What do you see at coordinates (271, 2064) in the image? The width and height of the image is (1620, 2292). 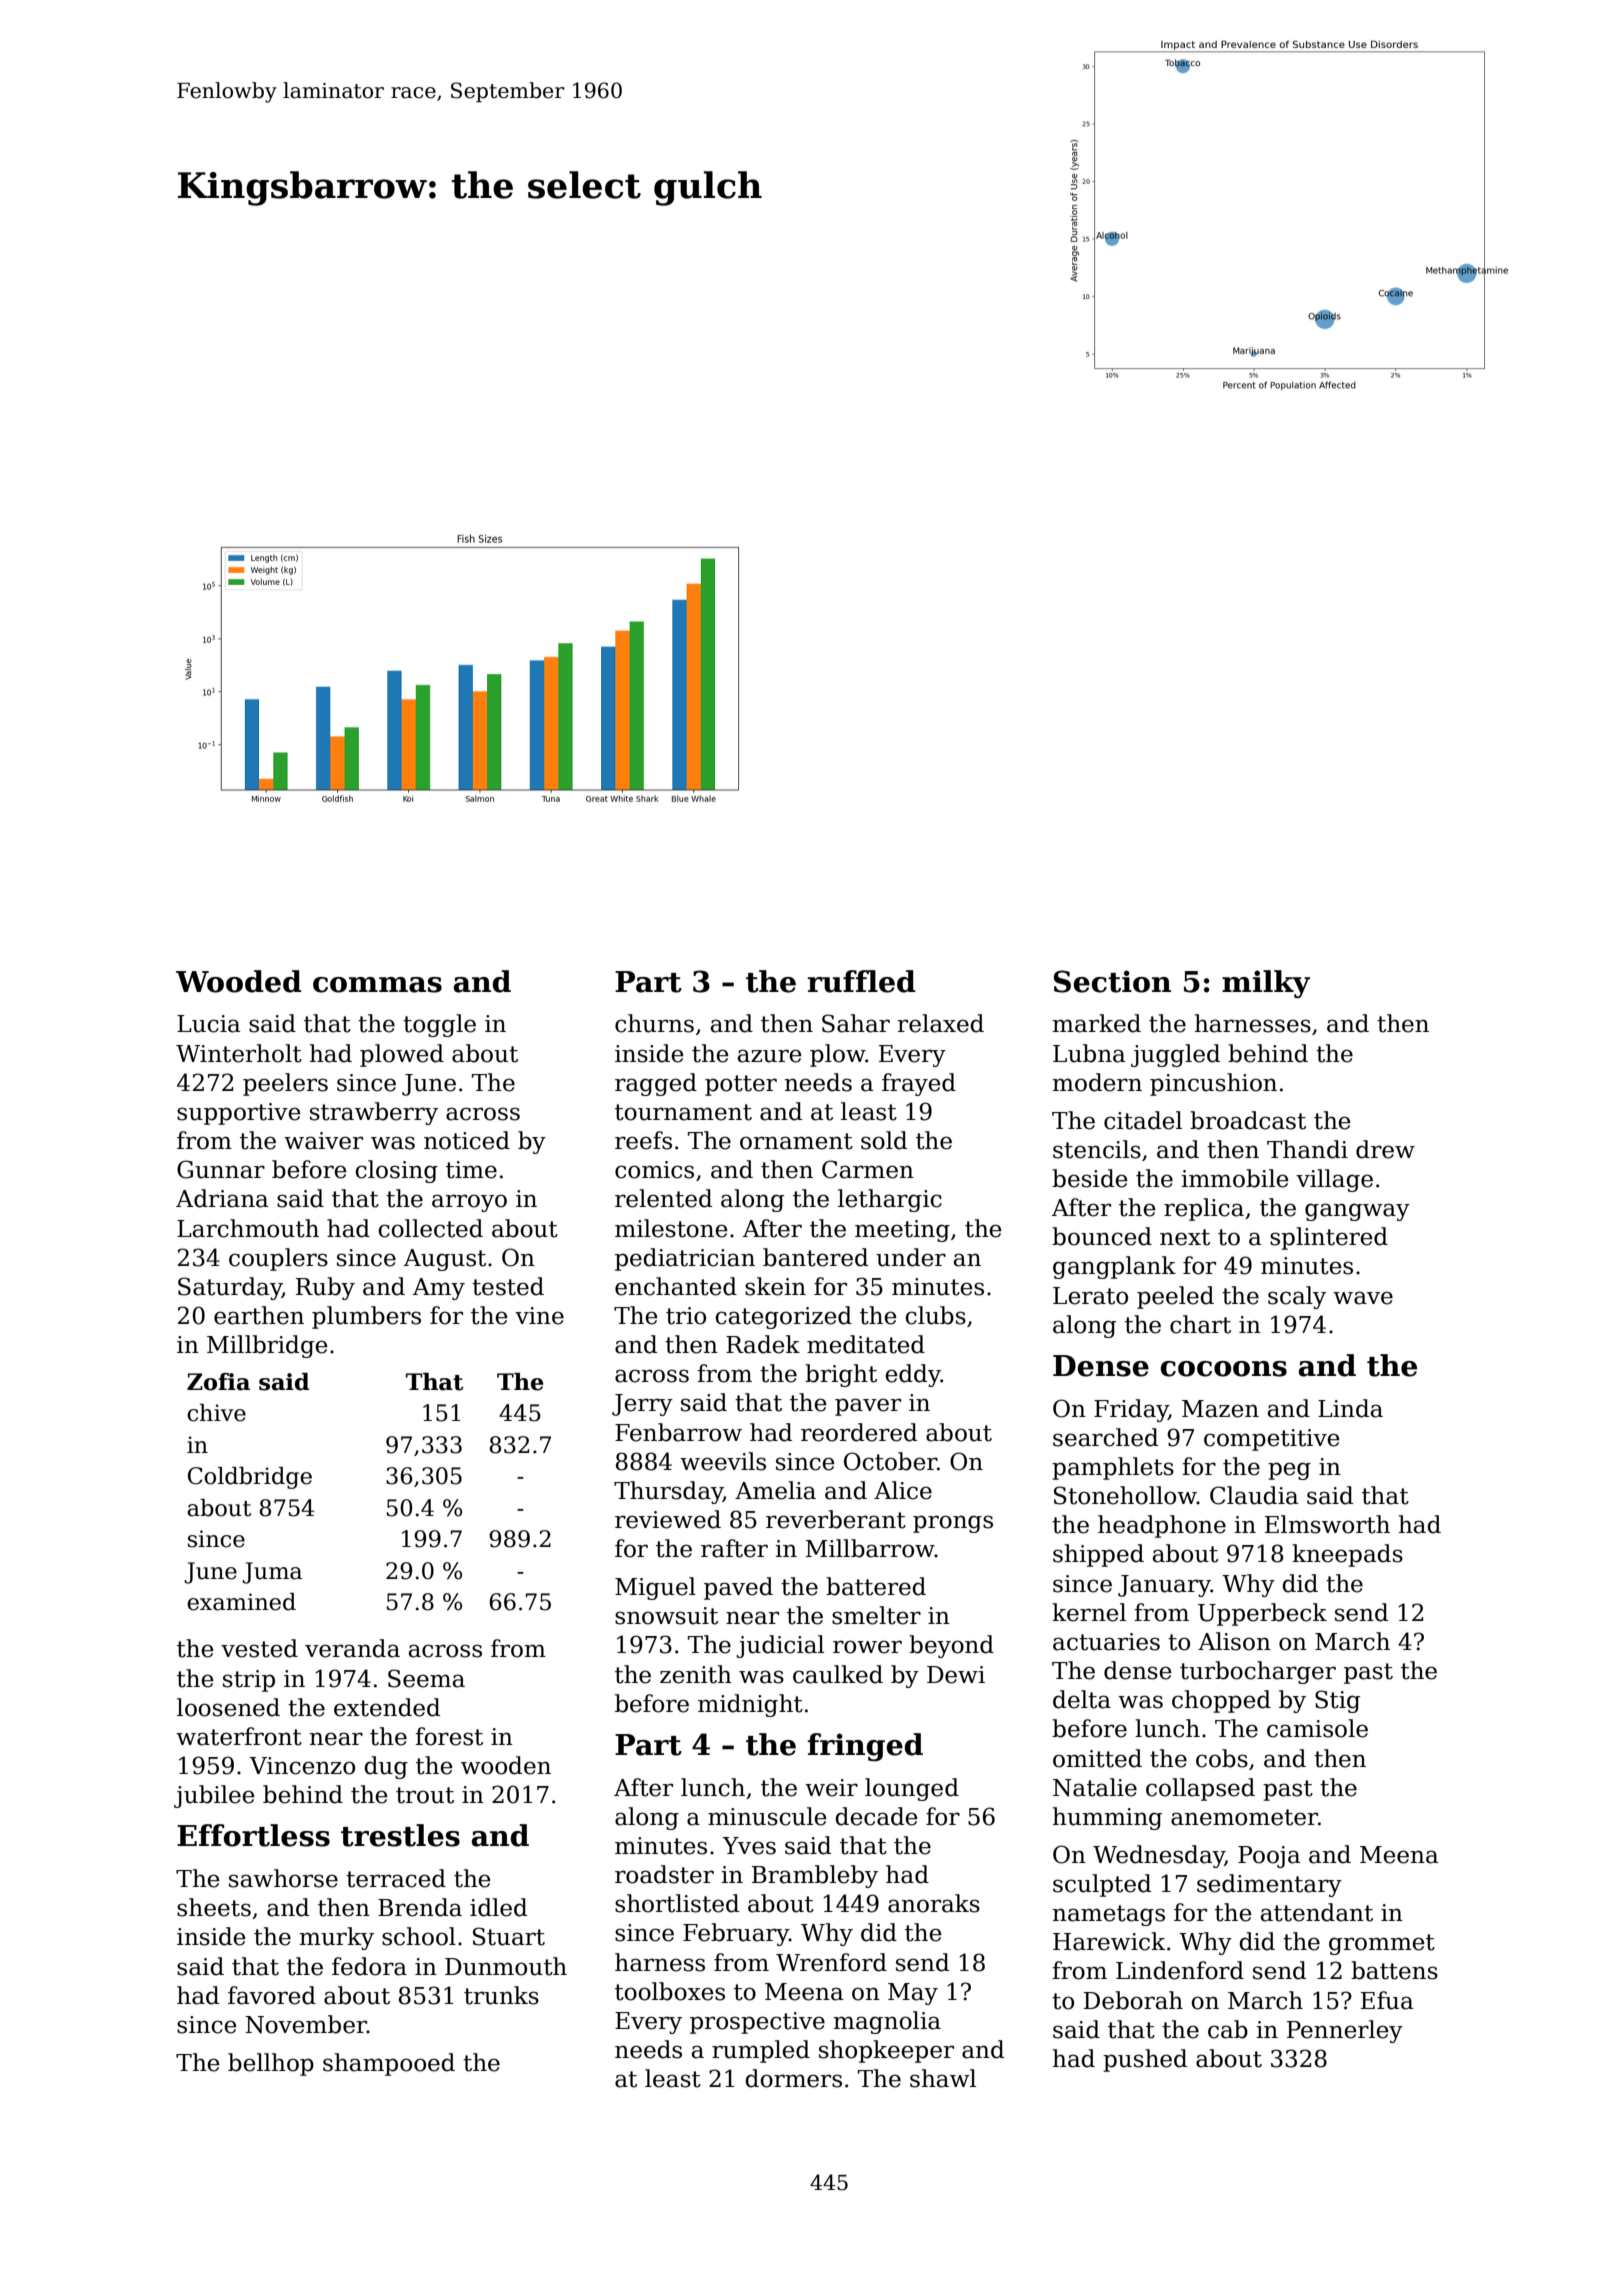 I see `bellhop` at bounding box center [271, 2064].
